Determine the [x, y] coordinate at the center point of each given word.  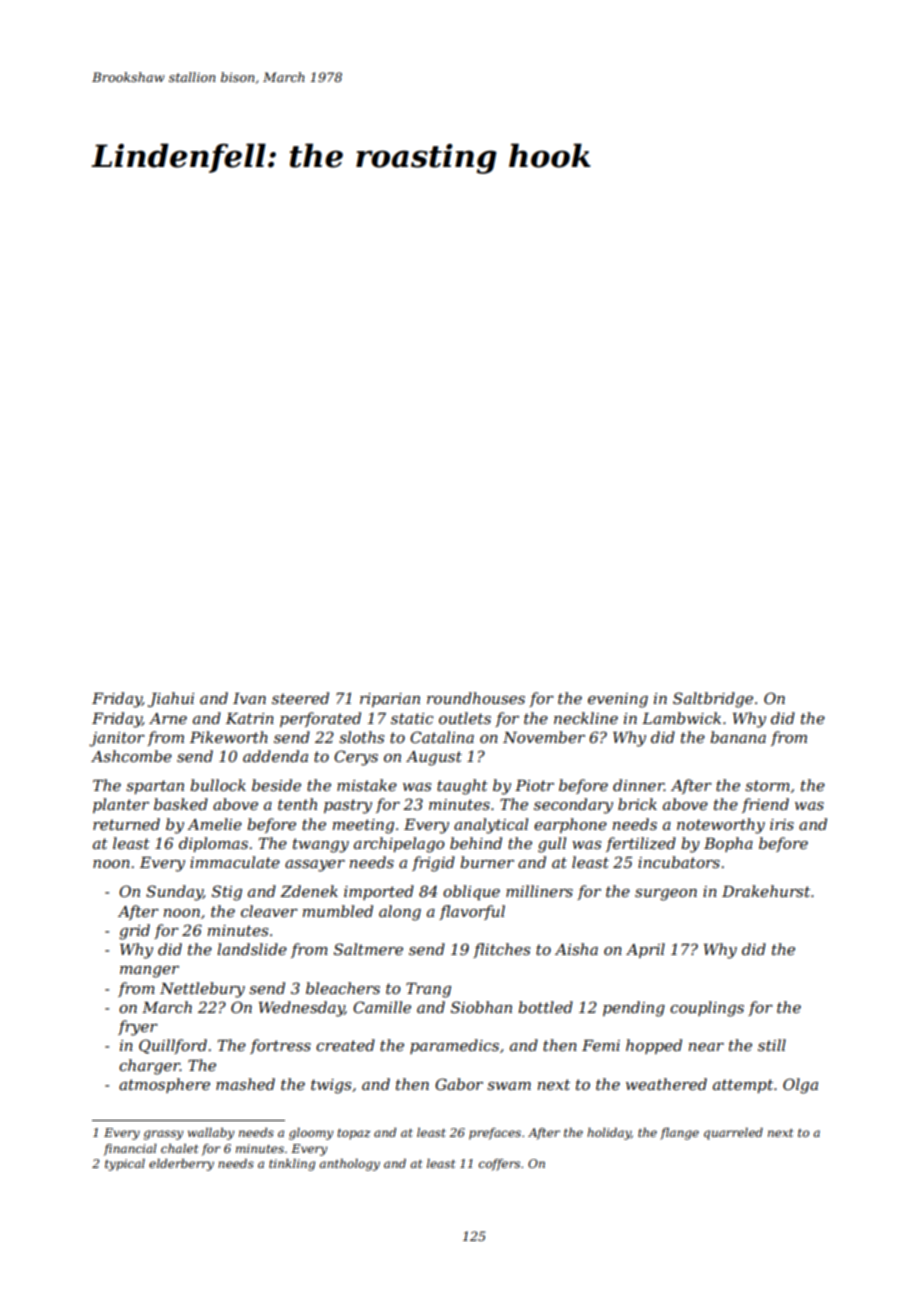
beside [276, 785]
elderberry [181, 1165]
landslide [252, 949]
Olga [800, 1086]
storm [767, 785]
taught [462, 787]
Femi [601, 1045]
